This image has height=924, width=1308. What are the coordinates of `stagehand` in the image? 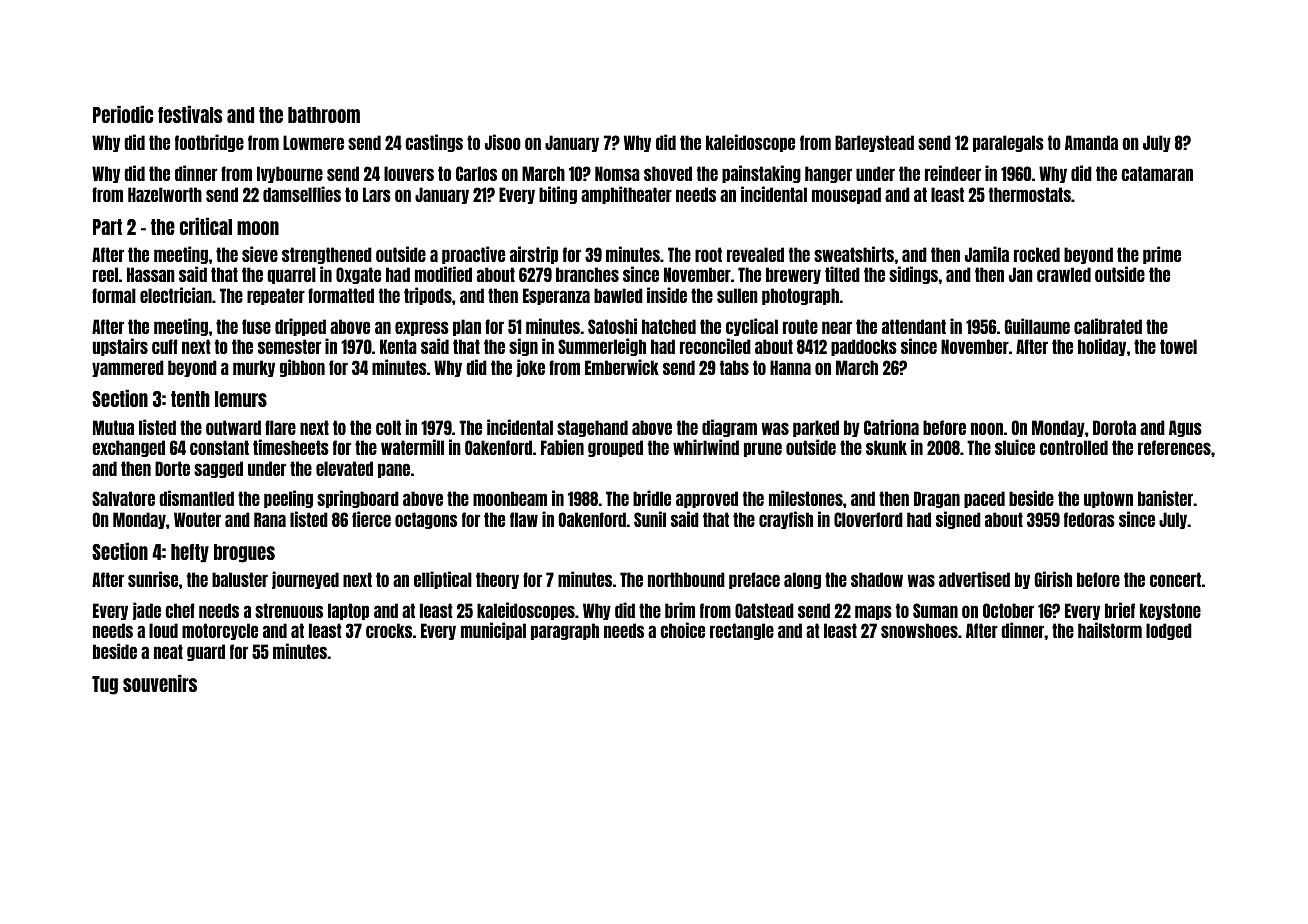 It's located at (592, 428).
